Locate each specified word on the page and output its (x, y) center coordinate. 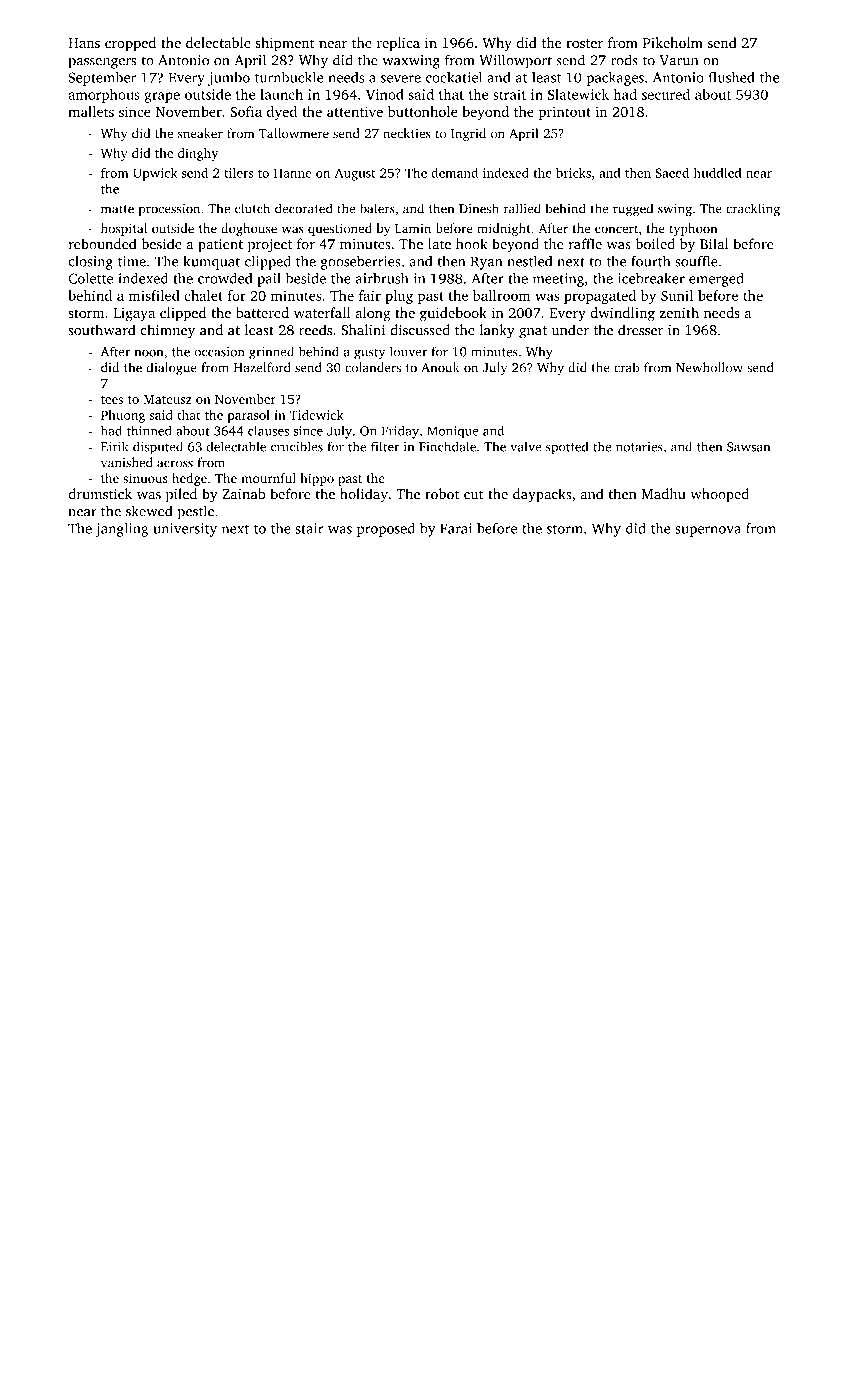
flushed (732, 77)
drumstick (100, 494)
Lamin (413, 228)
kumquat (211, 263)
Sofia (246, 111)
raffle (585, 244)
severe (401, 79)
